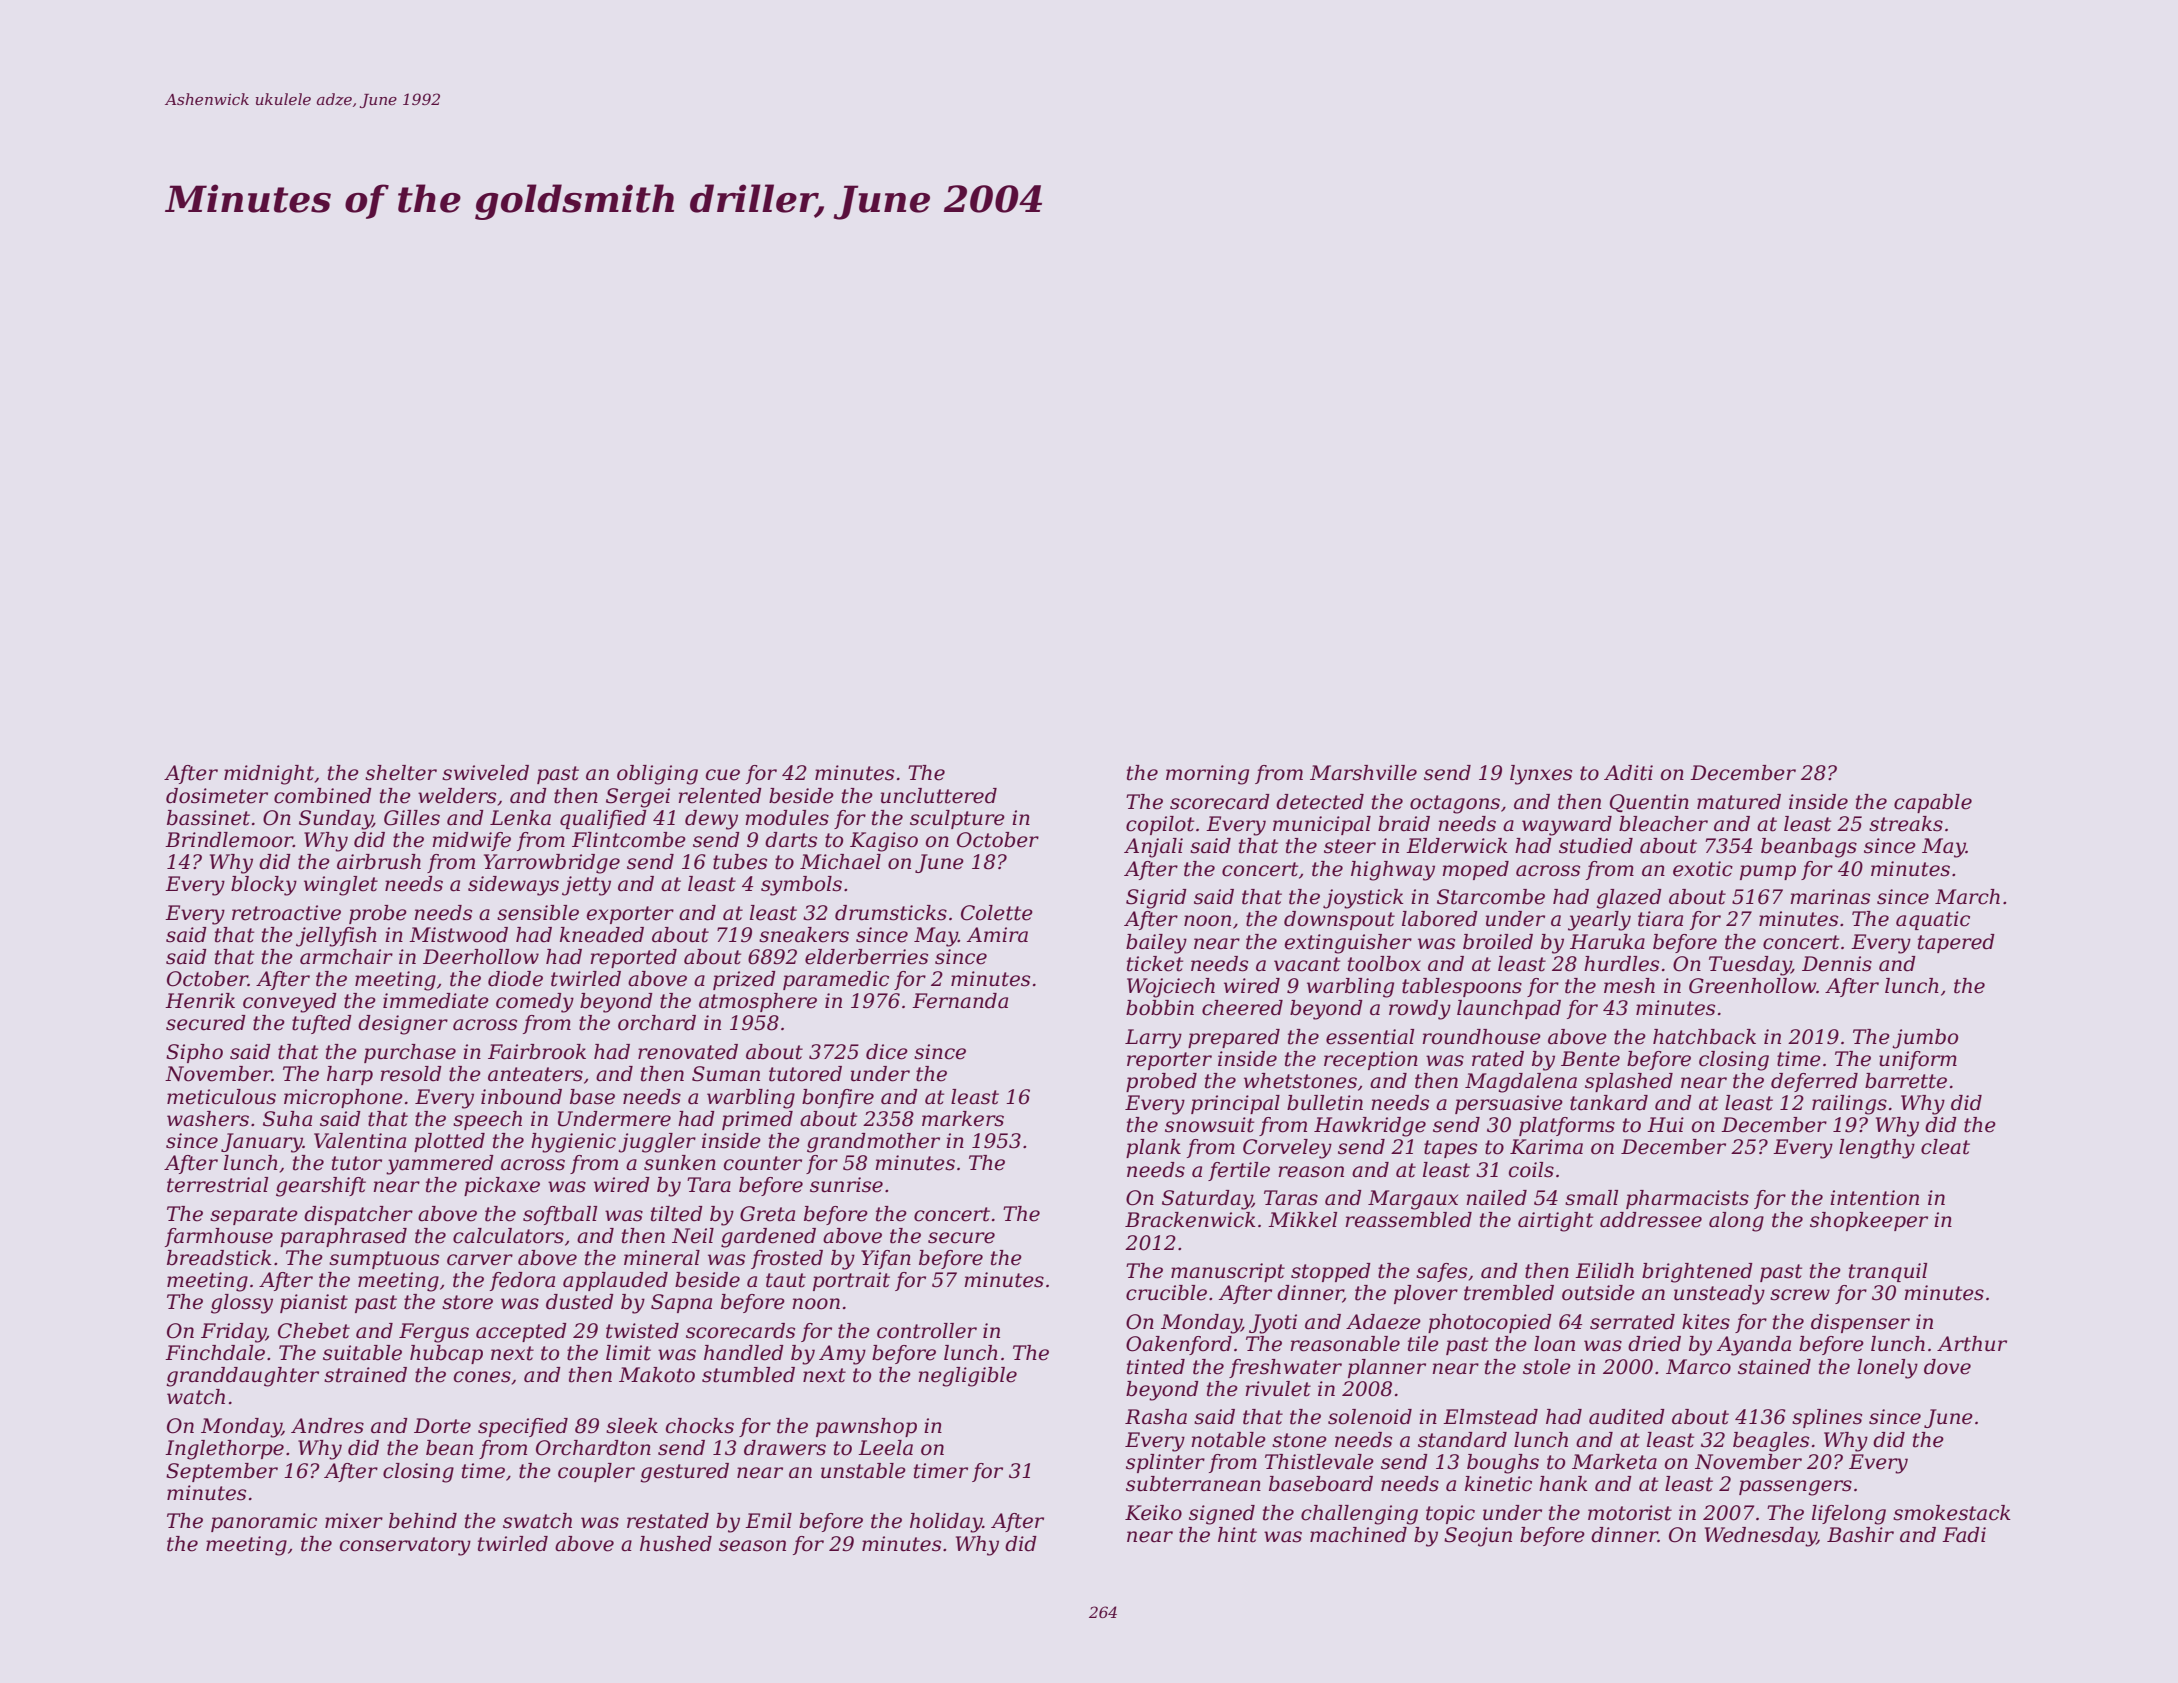 The image size is (2178, 1683). I want to click on hubcap, so click(446, 1354).
